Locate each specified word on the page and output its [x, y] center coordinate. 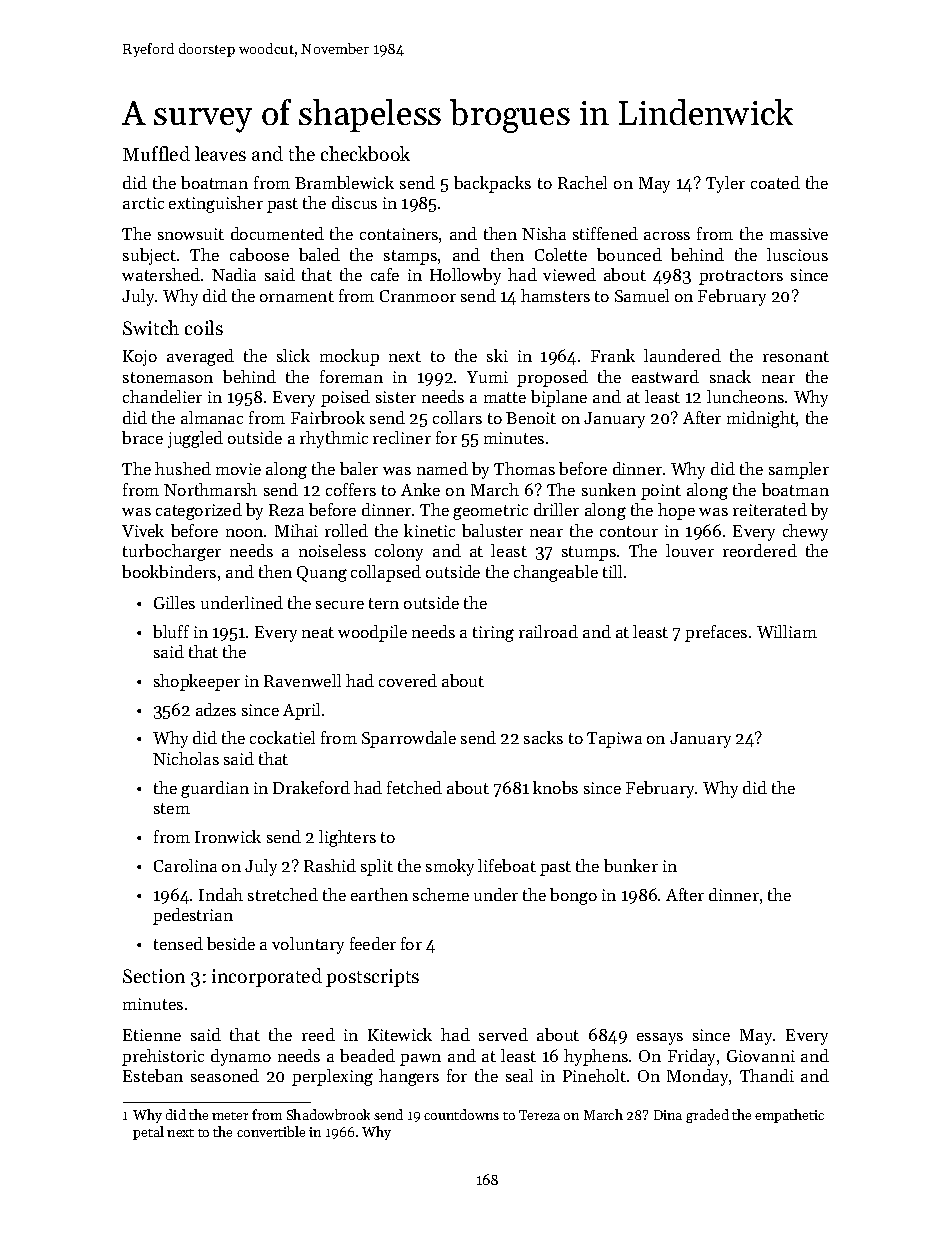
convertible [271, 1131]
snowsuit [191, 234]
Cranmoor [418, 296]
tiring [493, 634]
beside [231, 943]
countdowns [461, 1114]
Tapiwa [614, 740]
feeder [373, 943]
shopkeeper [197, 682]
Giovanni [761, 1056]
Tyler [725, 184]
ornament [297, 296]
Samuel [642, 295]
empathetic [789, 1116]
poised [345, 398]
